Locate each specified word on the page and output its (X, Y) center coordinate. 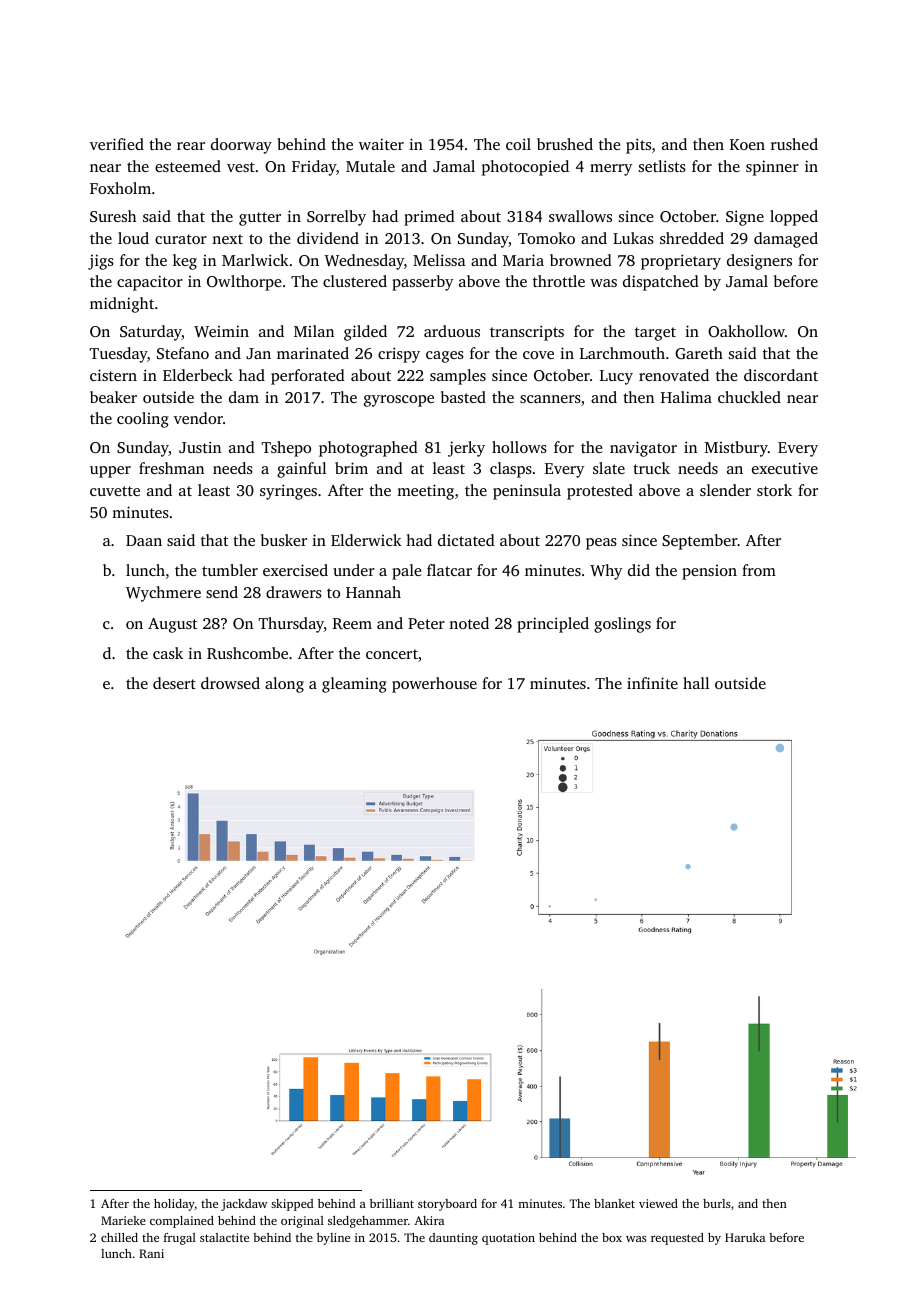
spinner (772, 168)
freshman (171, 468)
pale (407, 572)
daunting (453, 1239)
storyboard (447, 1205)
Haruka (745, 1237)
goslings (622, 625)
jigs (101, 262)
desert (174, 683)
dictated (466, 540)
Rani (151, 1253)
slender (725, 490)
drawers (294, 592)
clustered (355, 281)
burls (716, 1203)
